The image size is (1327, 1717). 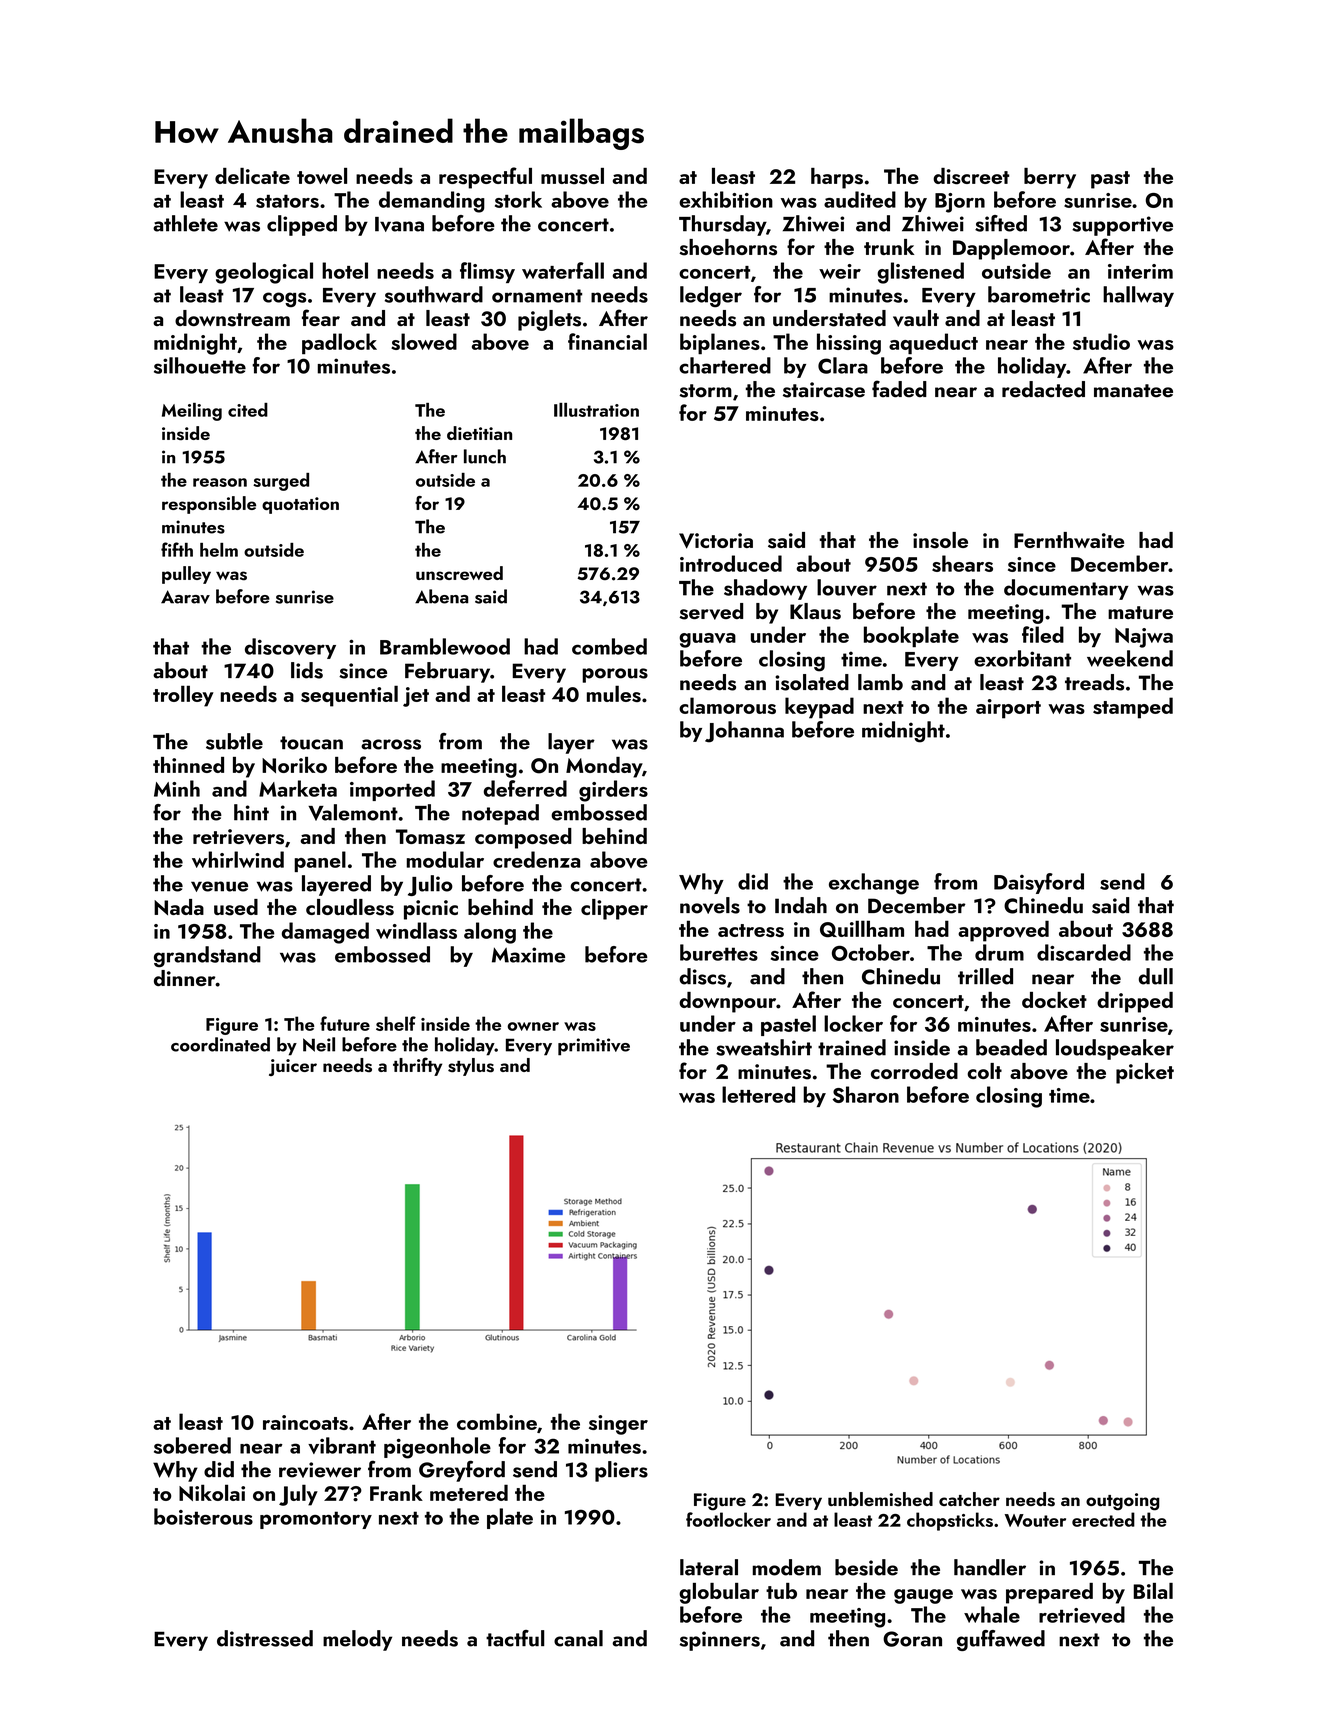 What do you see at coordinates (594, 1047) in the image?
I see `primitive` at bounding box center [594, 1047].
